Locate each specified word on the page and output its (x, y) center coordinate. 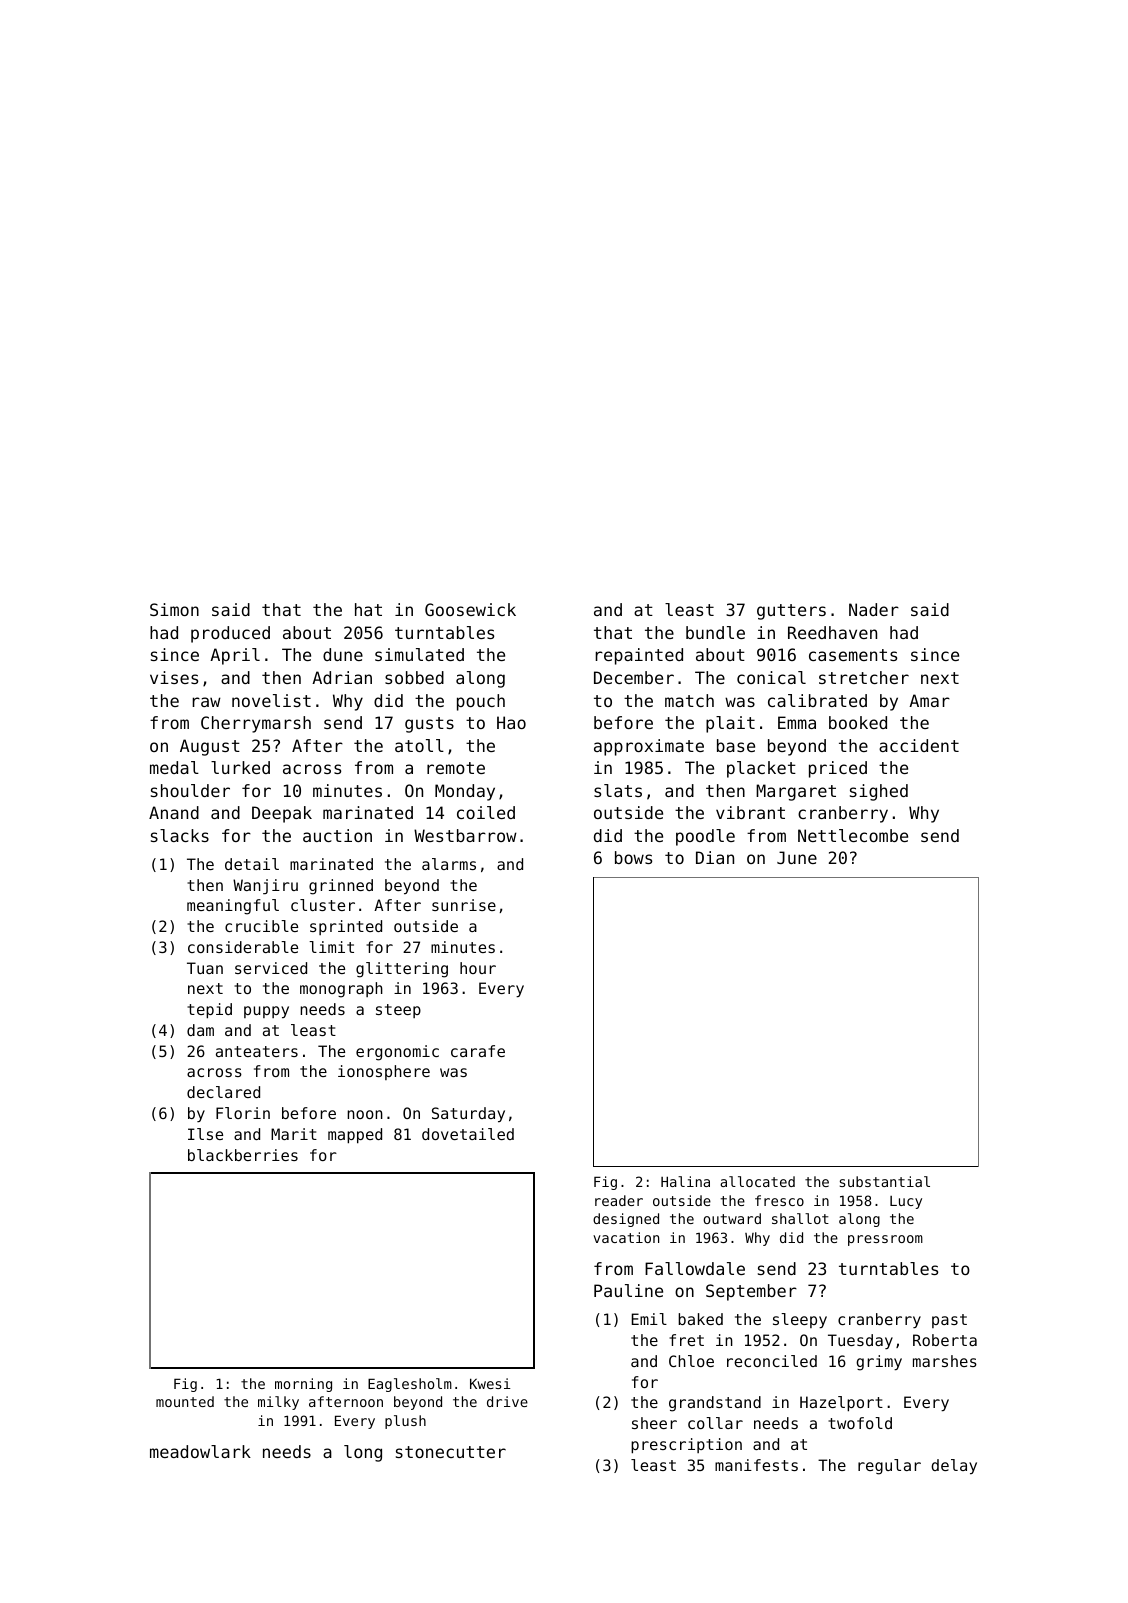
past (949, 1321)
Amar (929, 700)
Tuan (205, 968)
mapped (355, 1136)
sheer (654, 1423)
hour (478, 968)
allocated (757, 1181)
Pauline (628, 1290)
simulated (419, 654)
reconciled (772, 1361)
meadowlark (200, 1451)
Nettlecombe (853, 835)
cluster (323, 905)
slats (618, 790)
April (235, 656)
